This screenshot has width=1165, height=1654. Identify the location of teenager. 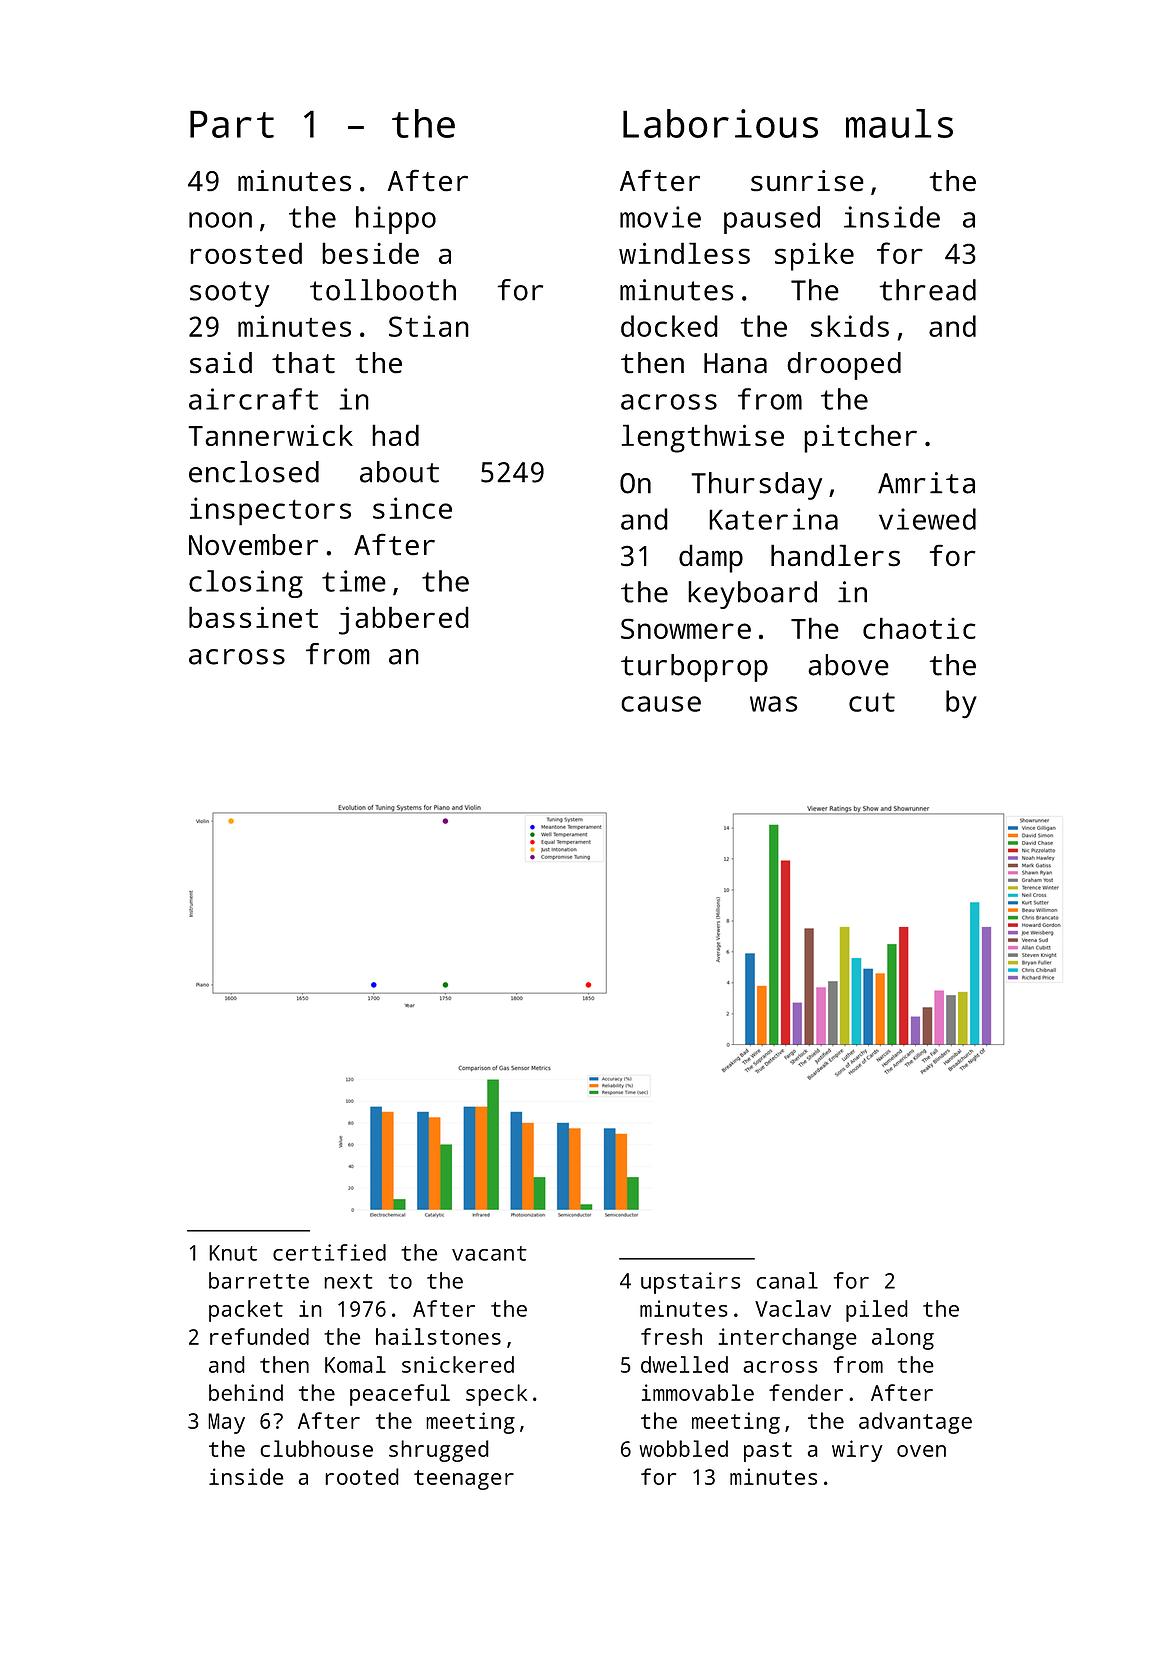
(464, 1480).
